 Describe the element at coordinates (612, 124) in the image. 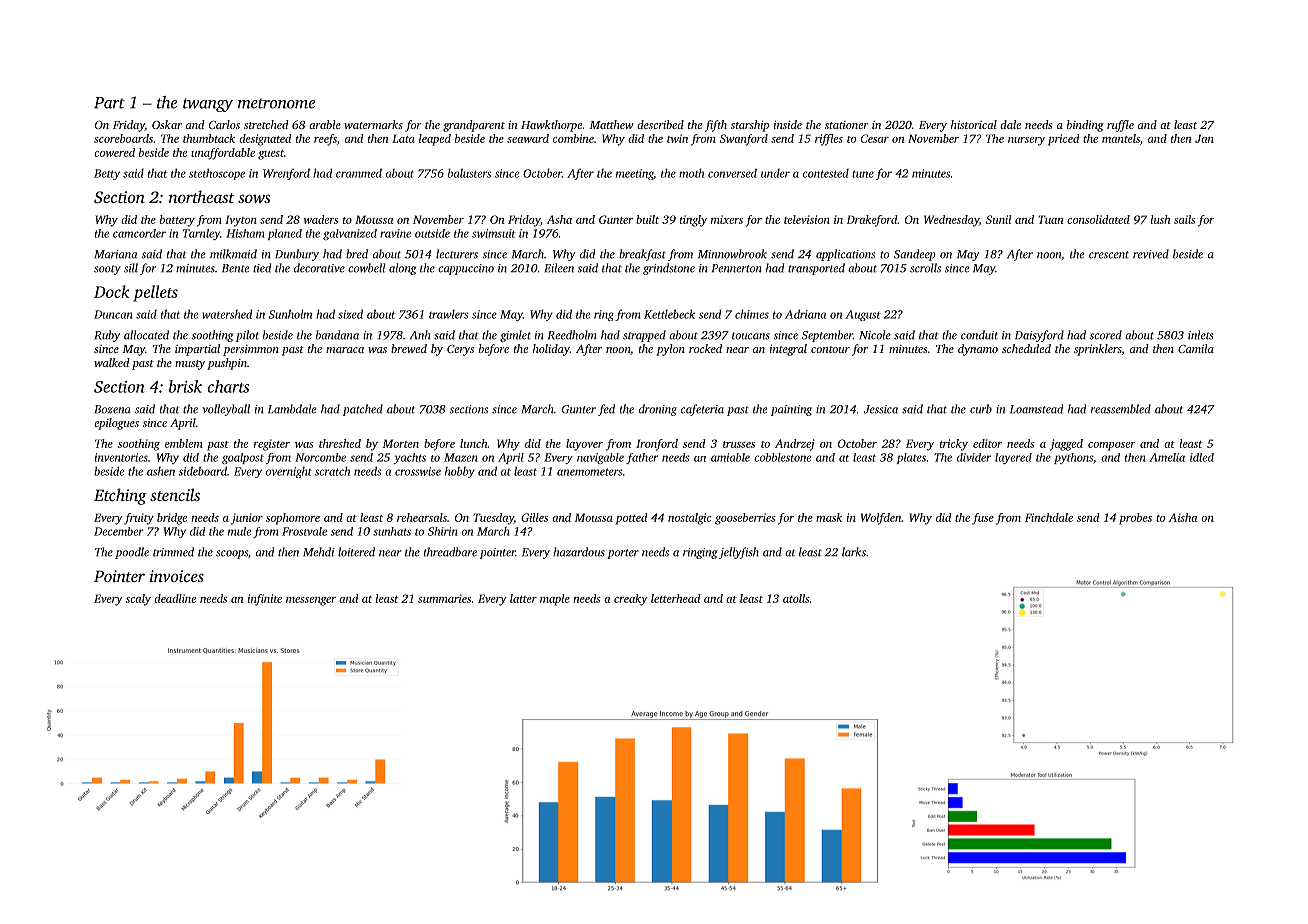

I see `Matthew` at that location.
